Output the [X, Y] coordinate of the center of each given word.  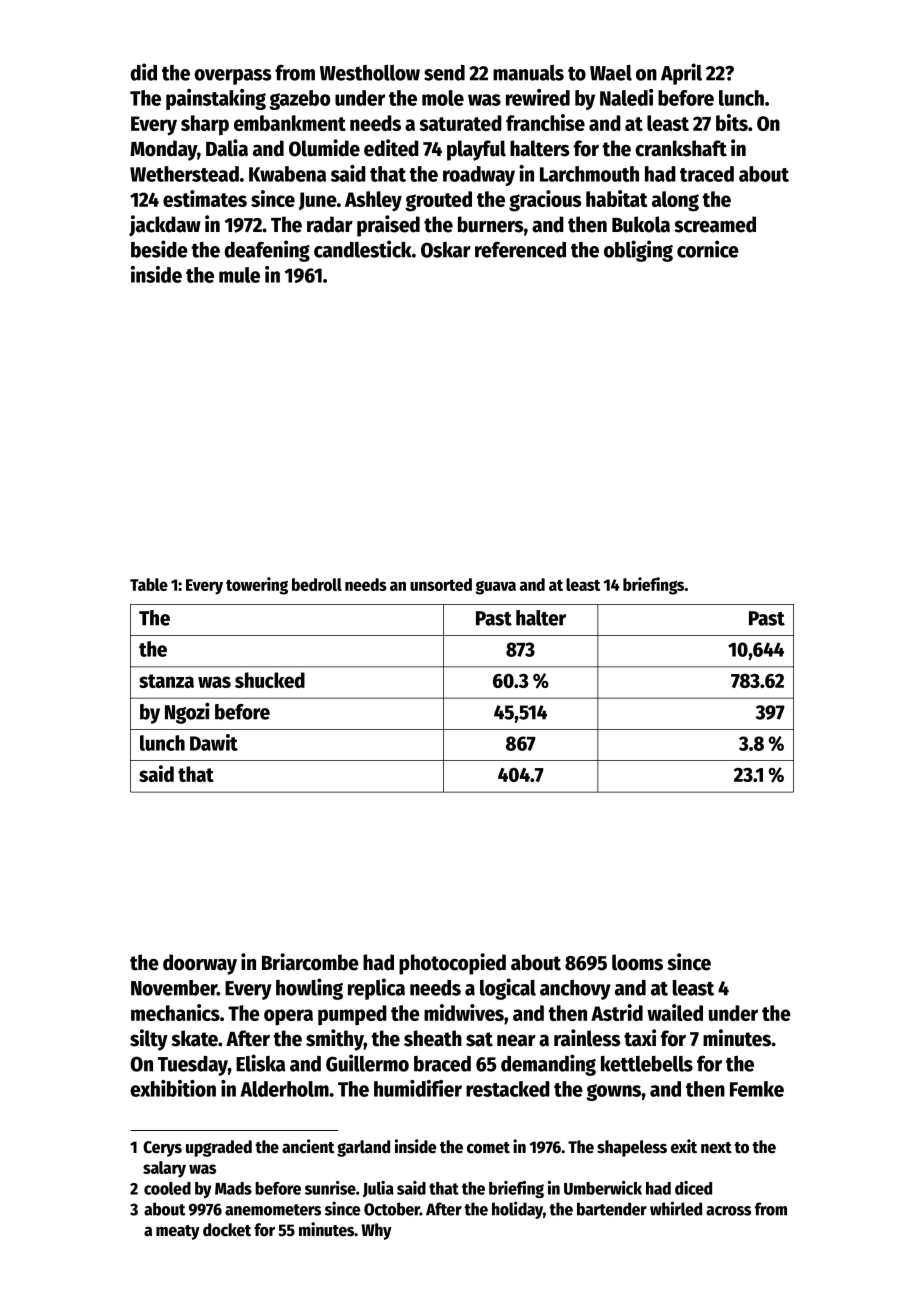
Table [149, 584]
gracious [545, 201]
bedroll [317, 584]
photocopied [452, 964]
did [143, 72]
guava [496, 588]
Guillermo [367, 1063]
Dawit [214, 742]
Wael [611, 73]
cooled [167, 1188]
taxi [640, 1038]
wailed [675, 1012]
